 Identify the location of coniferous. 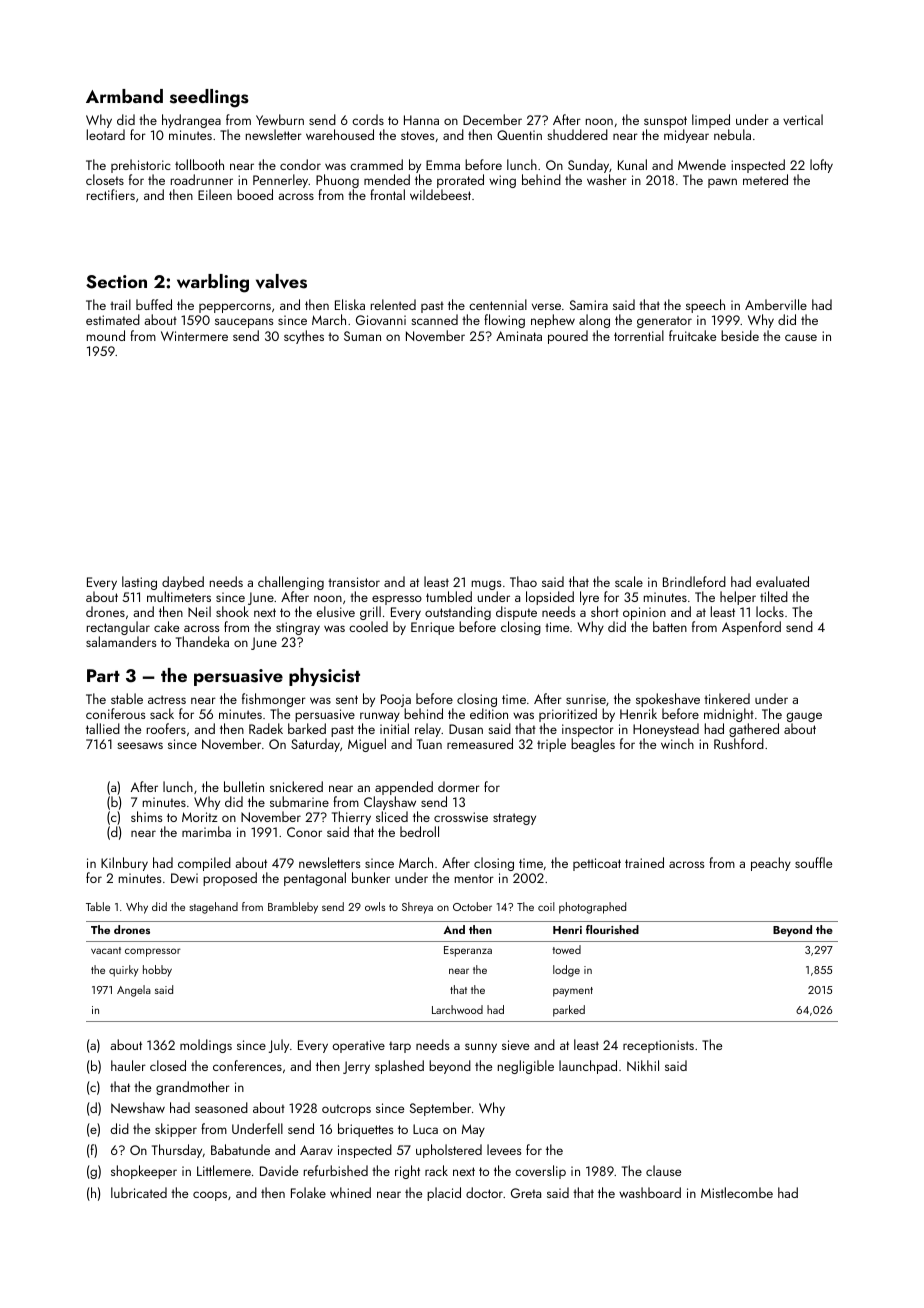
(116, 713).
